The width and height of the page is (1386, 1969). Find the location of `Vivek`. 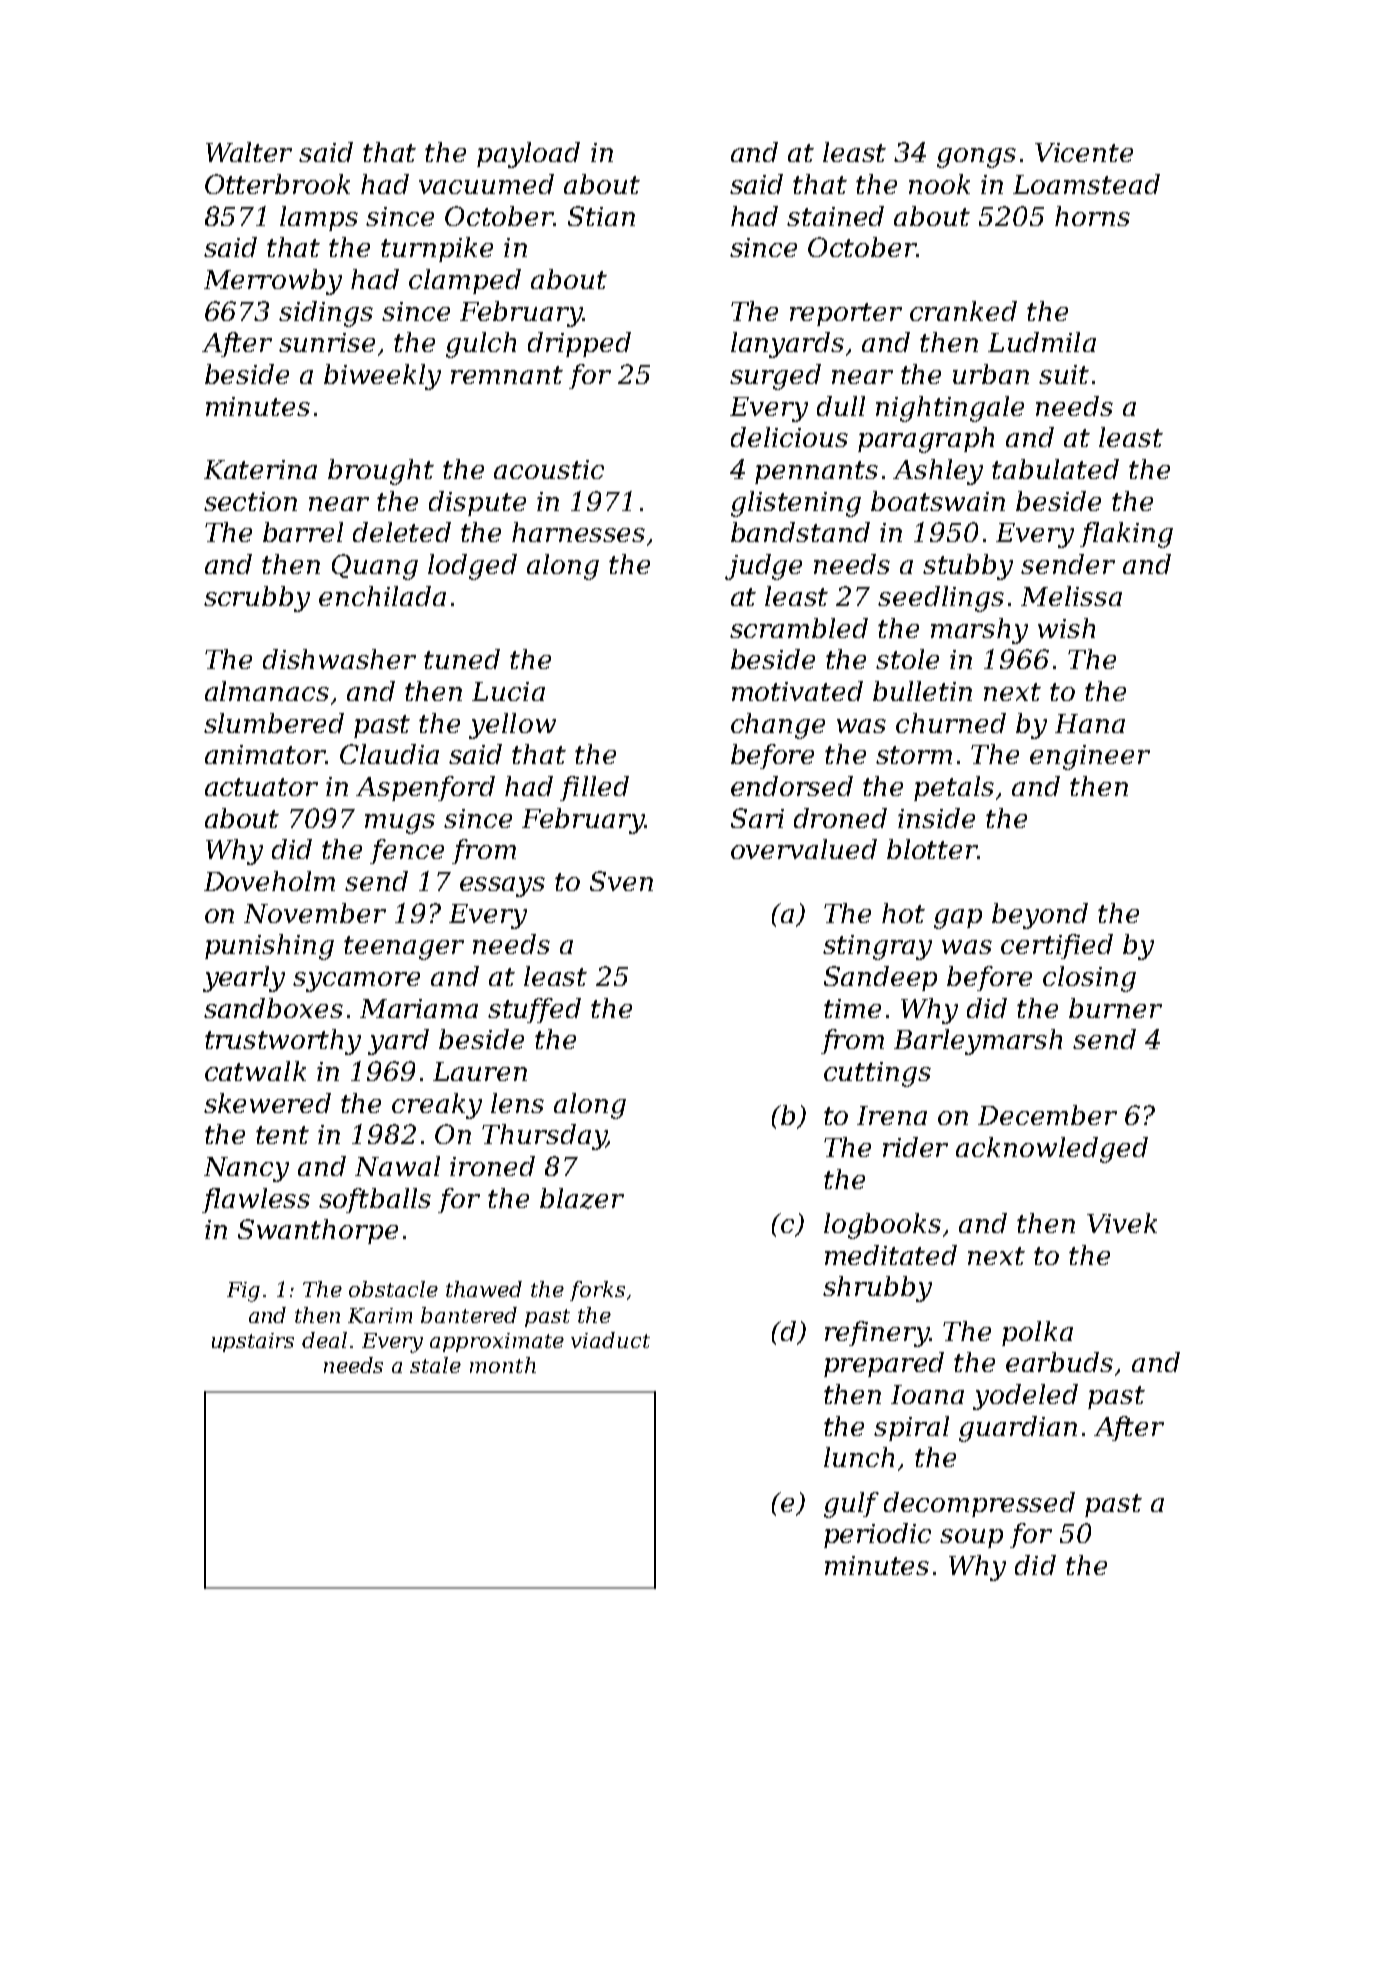

Vivek is located at coordinates (1122, 1223).
